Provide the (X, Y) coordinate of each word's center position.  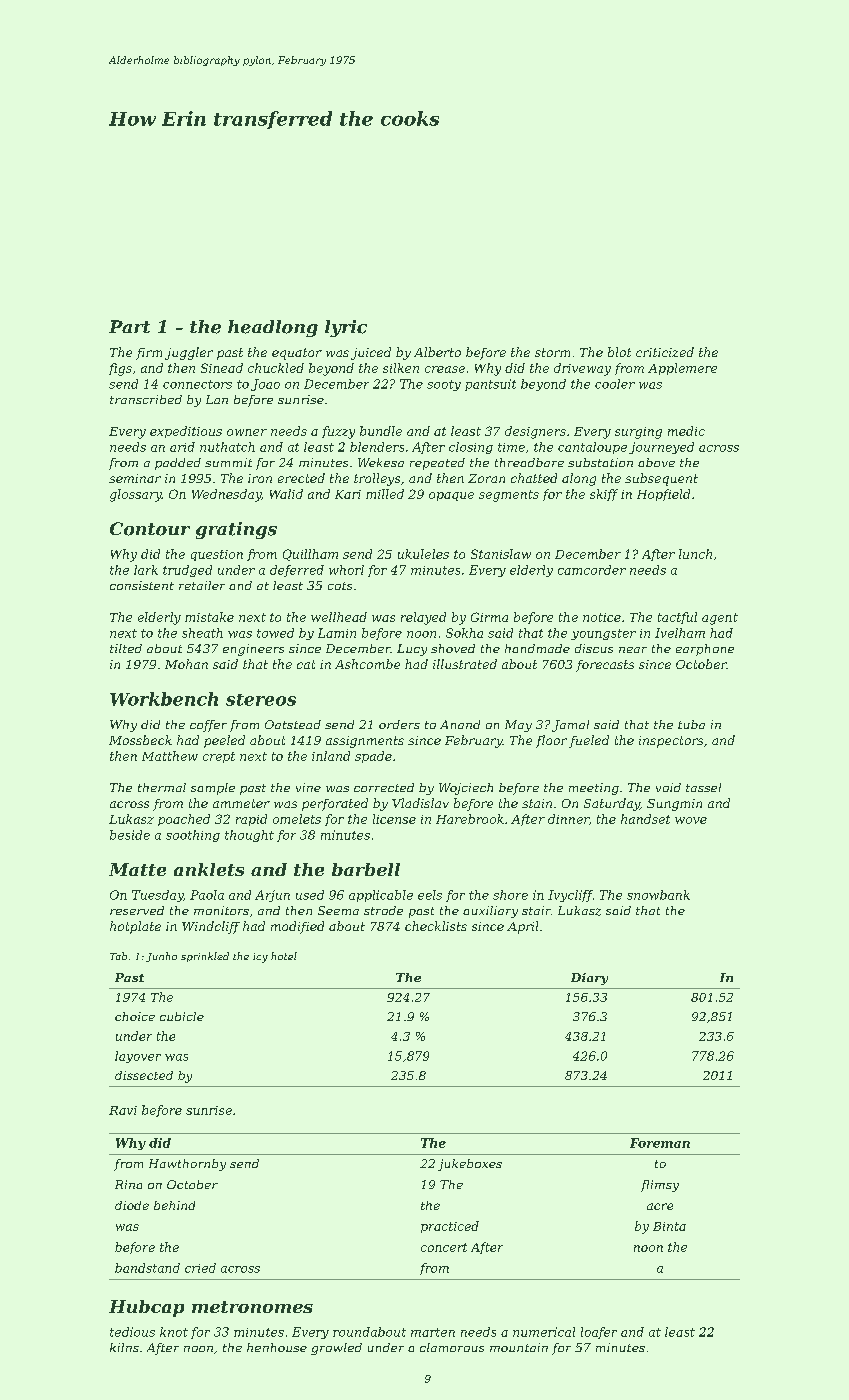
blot (619, 352)
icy (260, 958)
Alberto (437, 352)
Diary (589, 979)
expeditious (186, 432)
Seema (338, 910)
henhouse (277, 1347)
